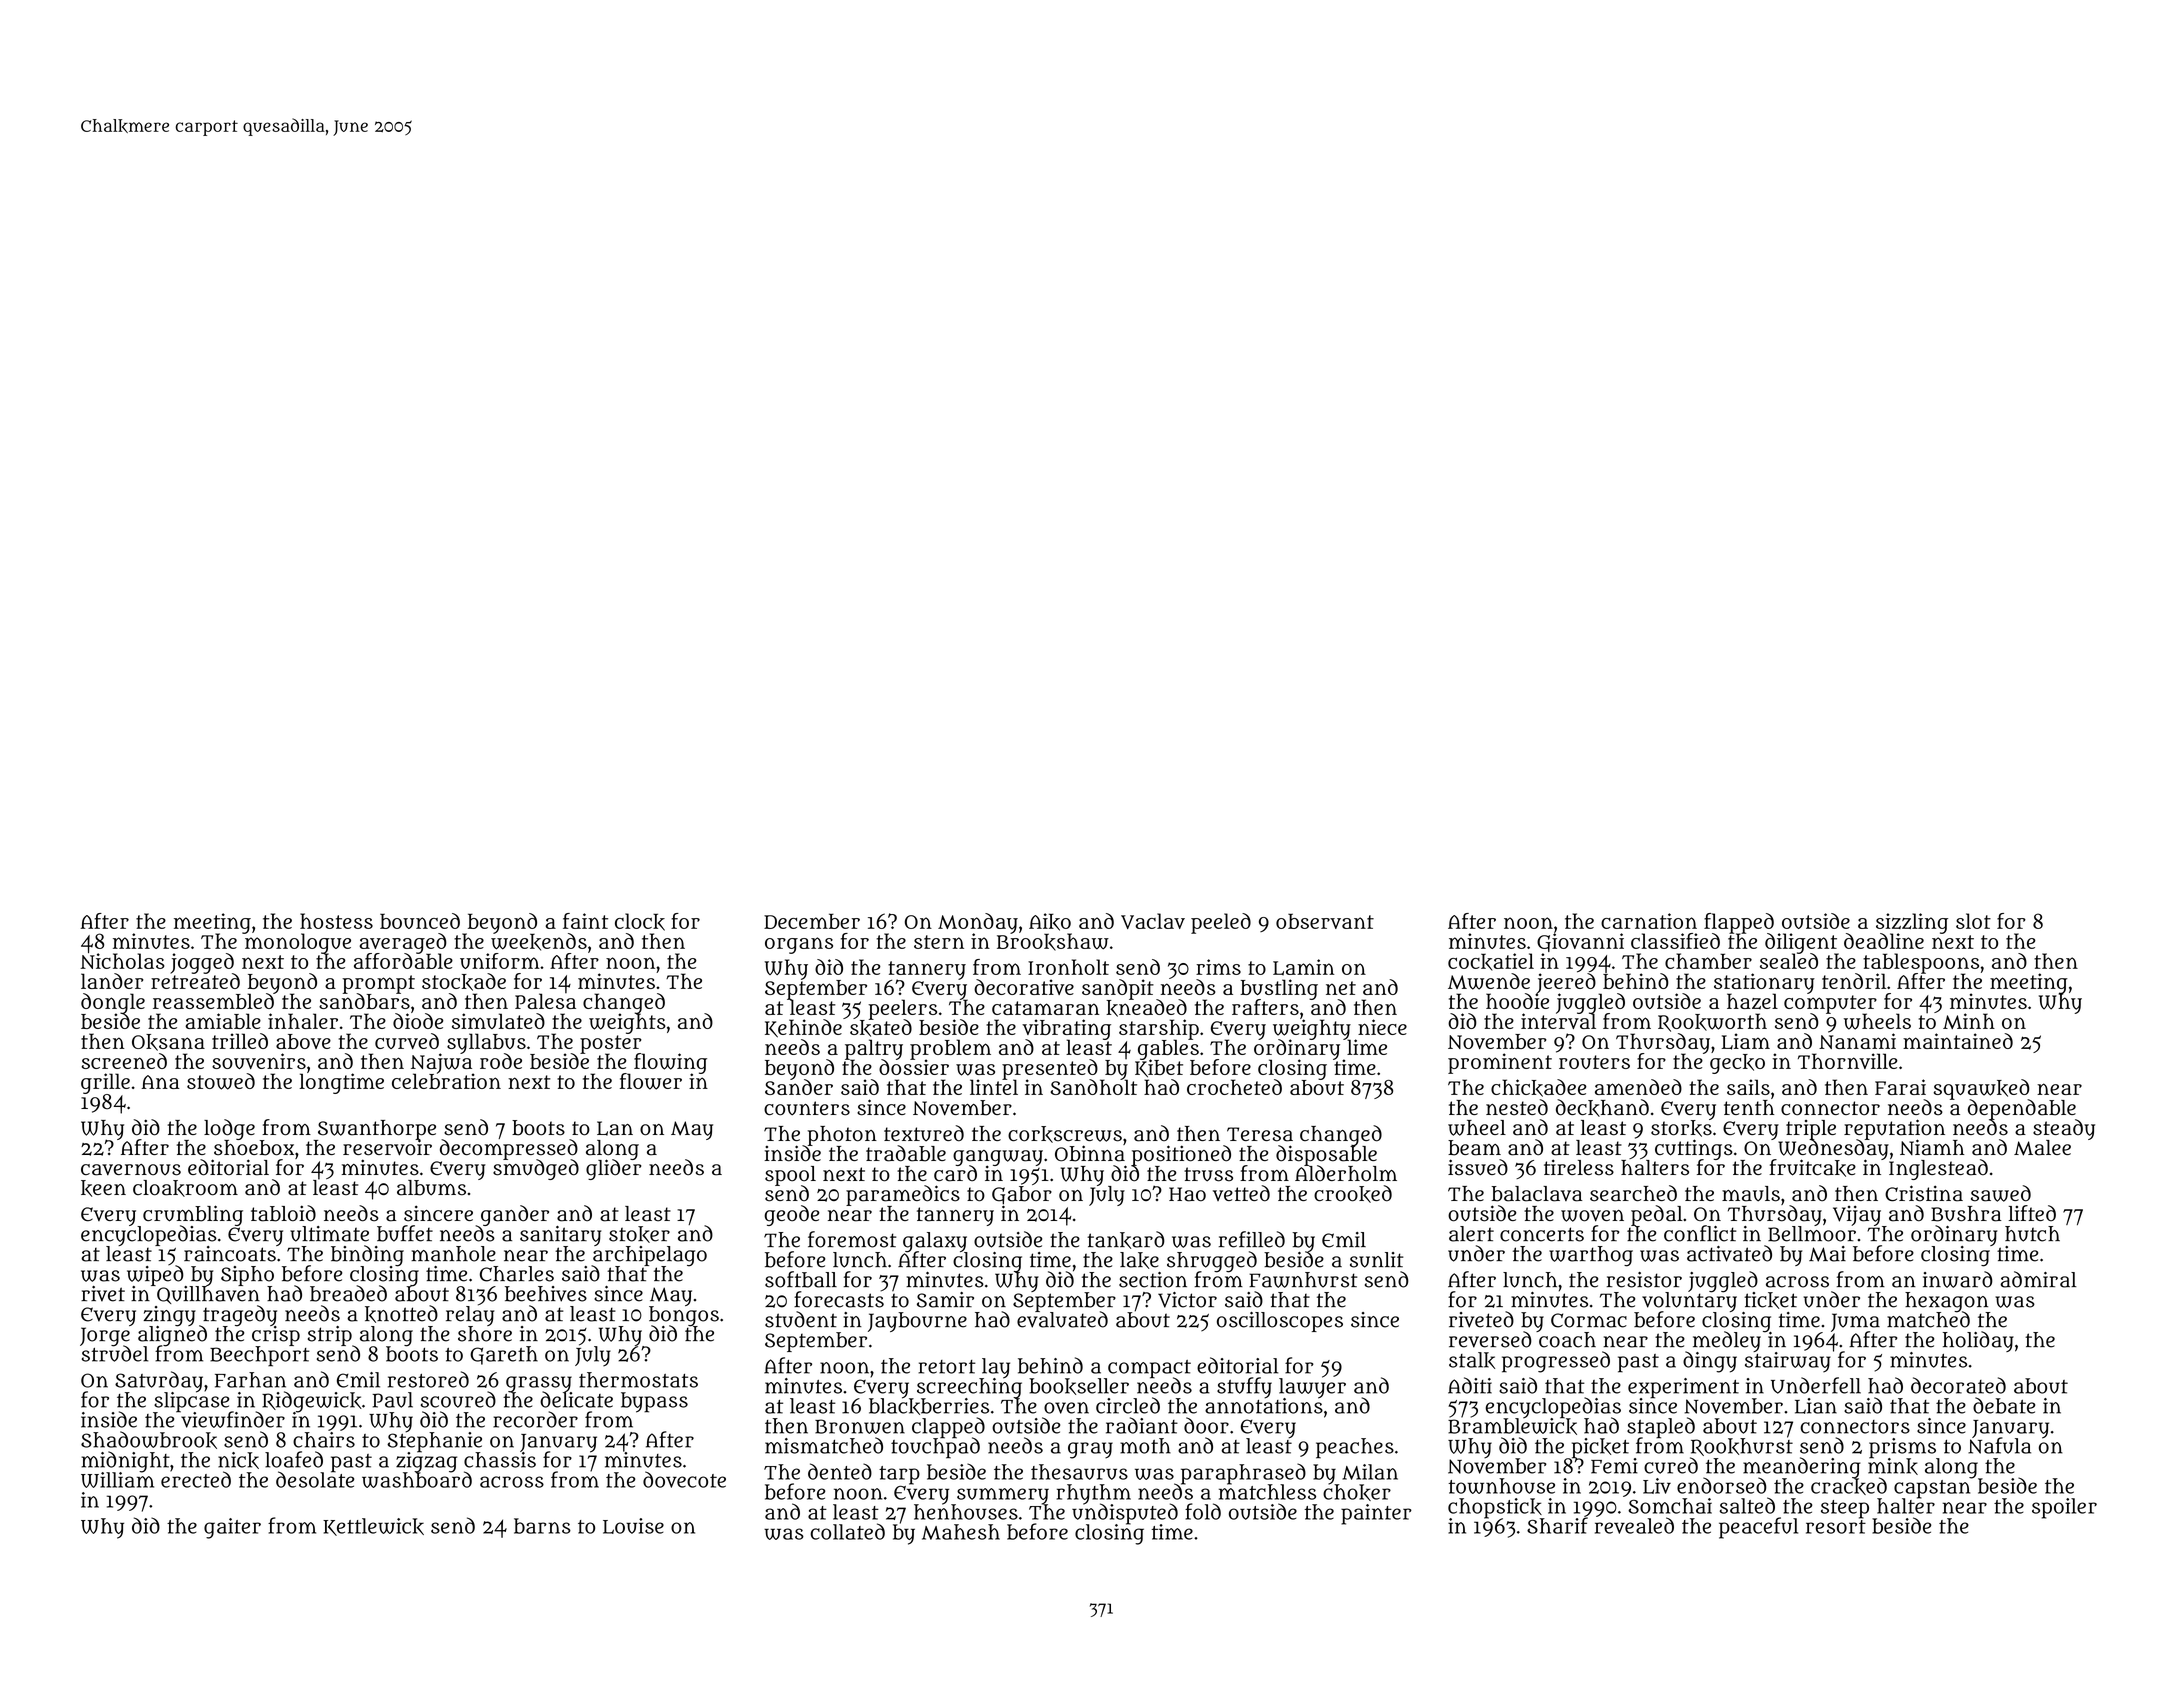  What do you see at coordinates (1093, 1087) in the page?
I see `Sandholt` at bounding box center [1093, 1087].
